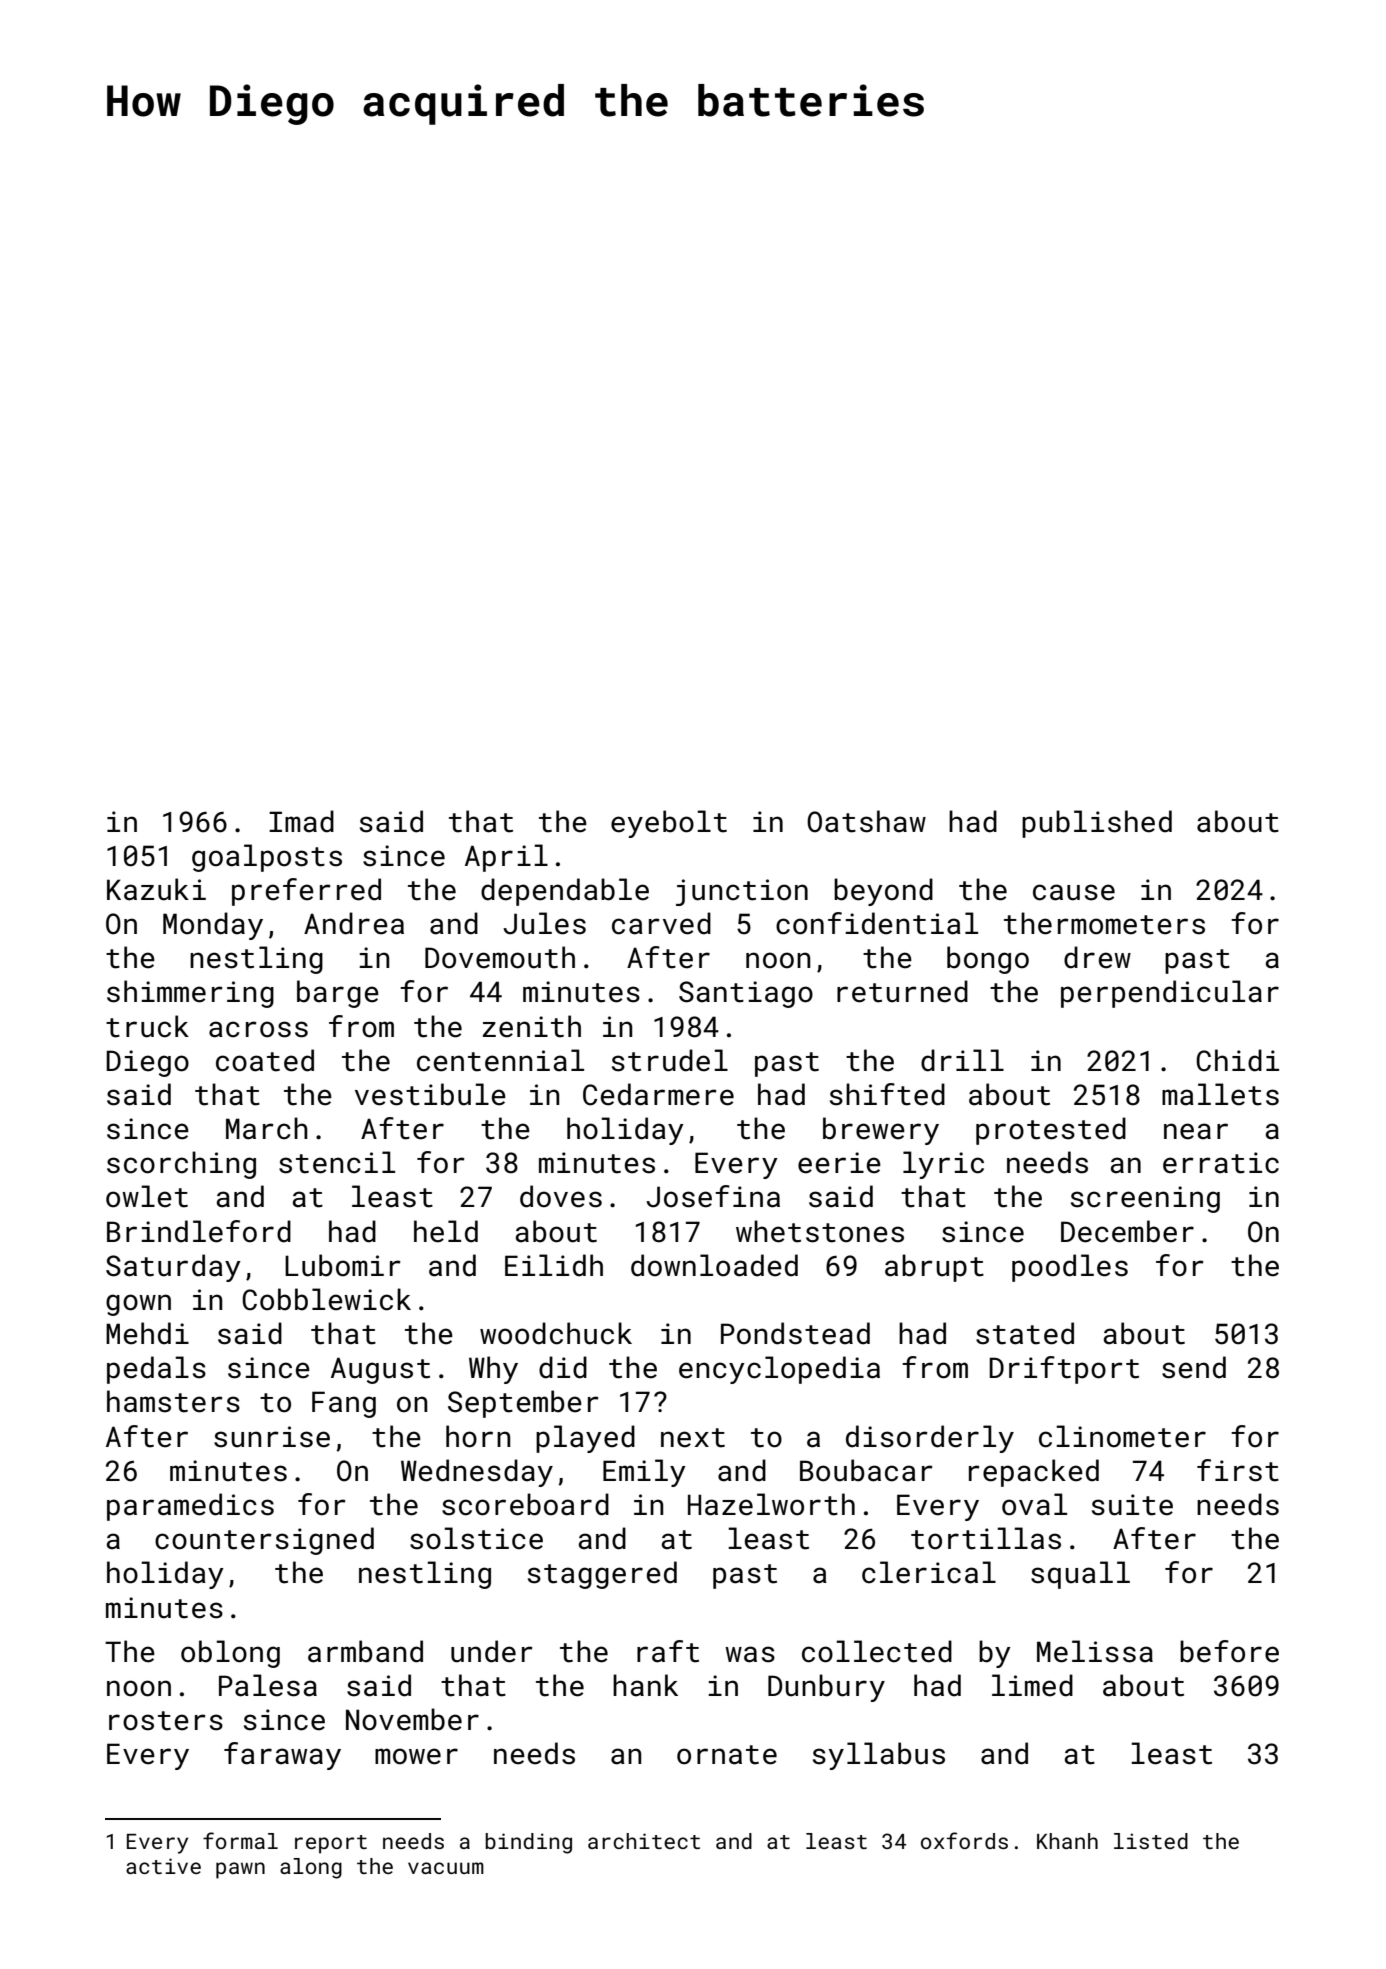 The width and height of the page is (1386, 1969). Describe the element at coordinates (1170, 994) in the page. I see `perpendicular` at that location.
